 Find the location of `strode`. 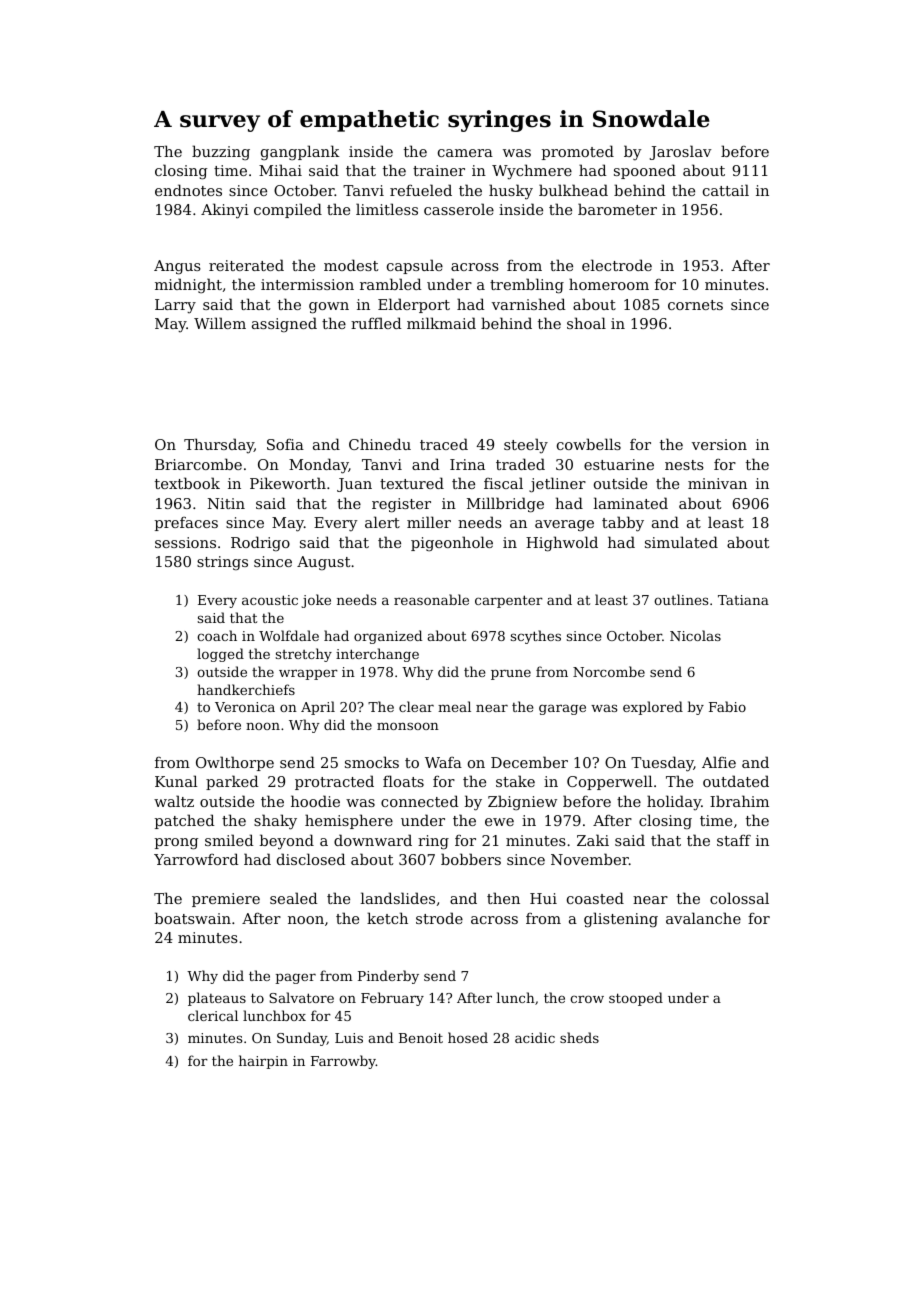

strode is located at coordinates (439, 918).
